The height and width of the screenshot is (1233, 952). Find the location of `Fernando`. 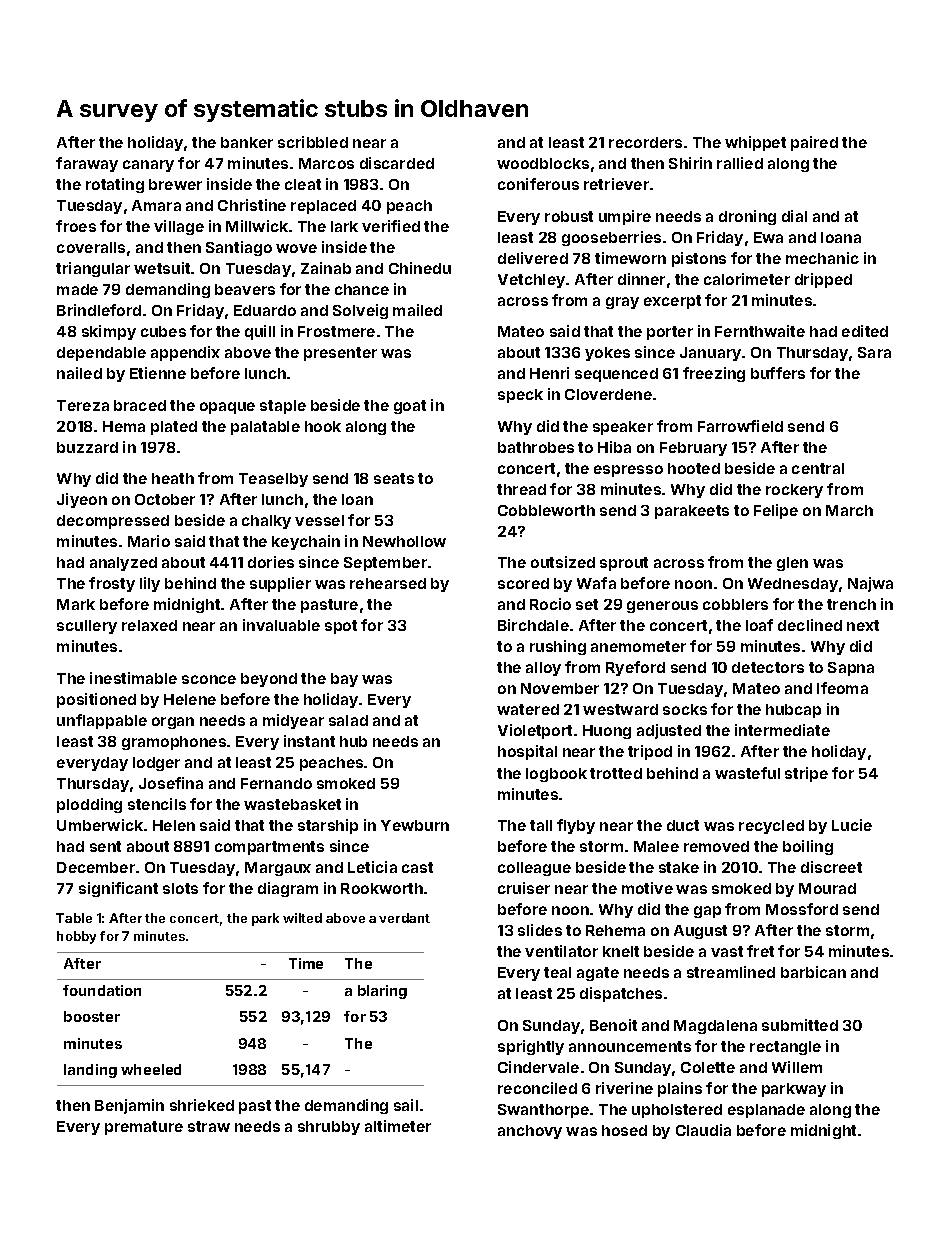

Fernando is located at coordinates (276, 783).
